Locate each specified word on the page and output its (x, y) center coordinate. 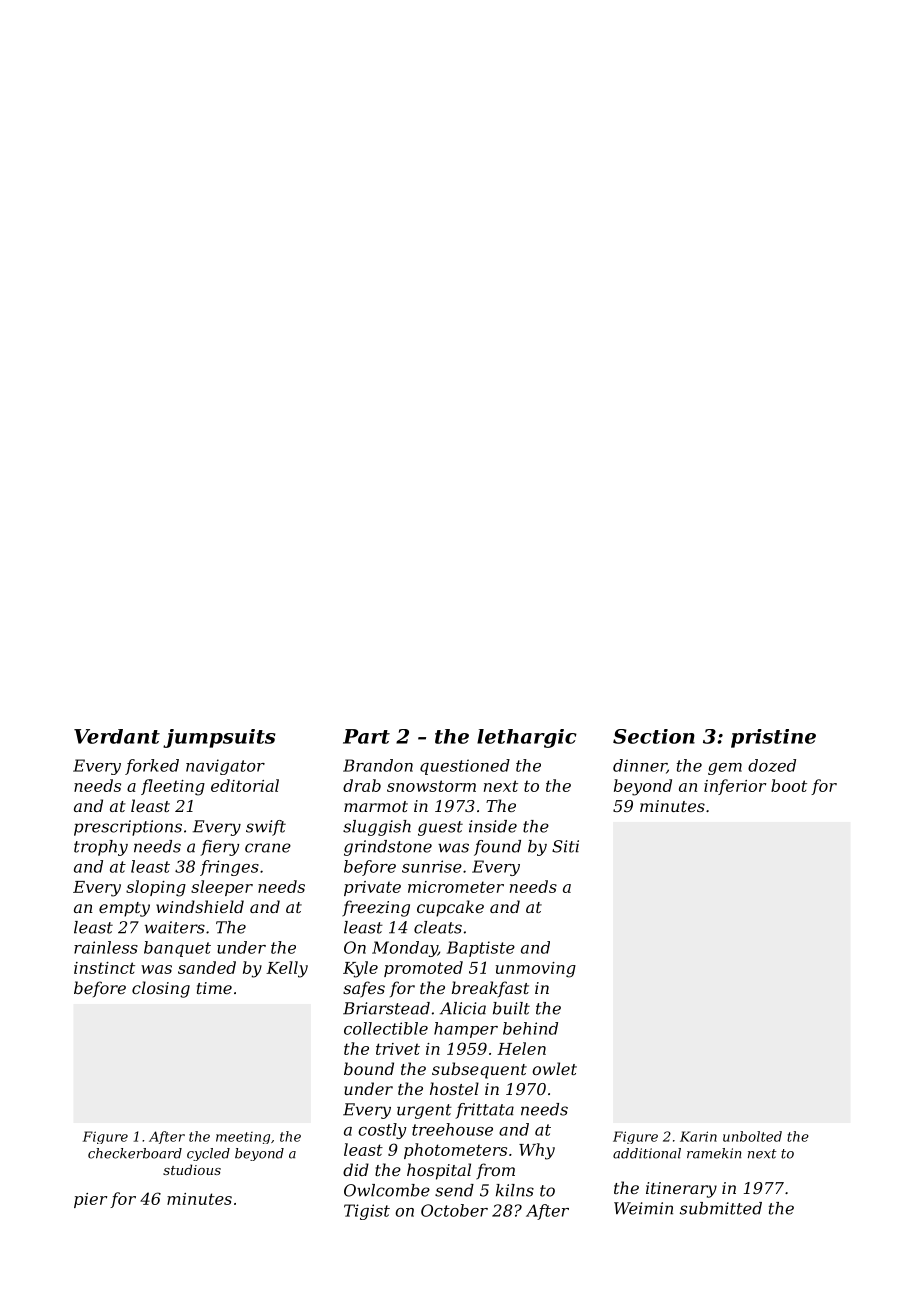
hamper (466, 1030)
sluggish (377, 828)
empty (124, 909)
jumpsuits (219, 738)
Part (366, 736)
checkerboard (135, 1153)
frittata (484, 1111)
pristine (773, 738)
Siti (565, 846)
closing (161, 989)
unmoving (536, 970)
